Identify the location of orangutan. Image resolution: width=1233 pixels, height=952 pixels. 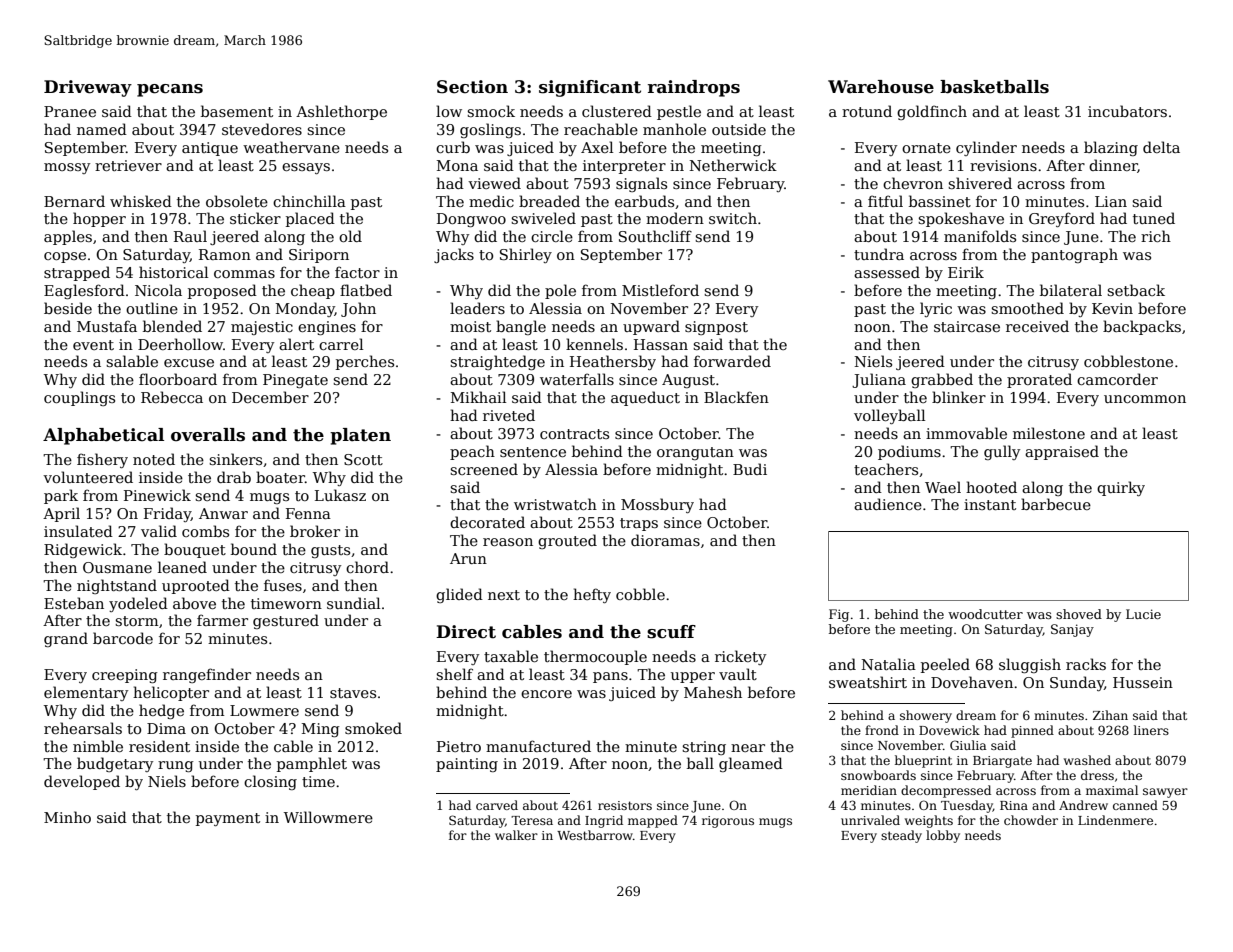
(695, 453).
